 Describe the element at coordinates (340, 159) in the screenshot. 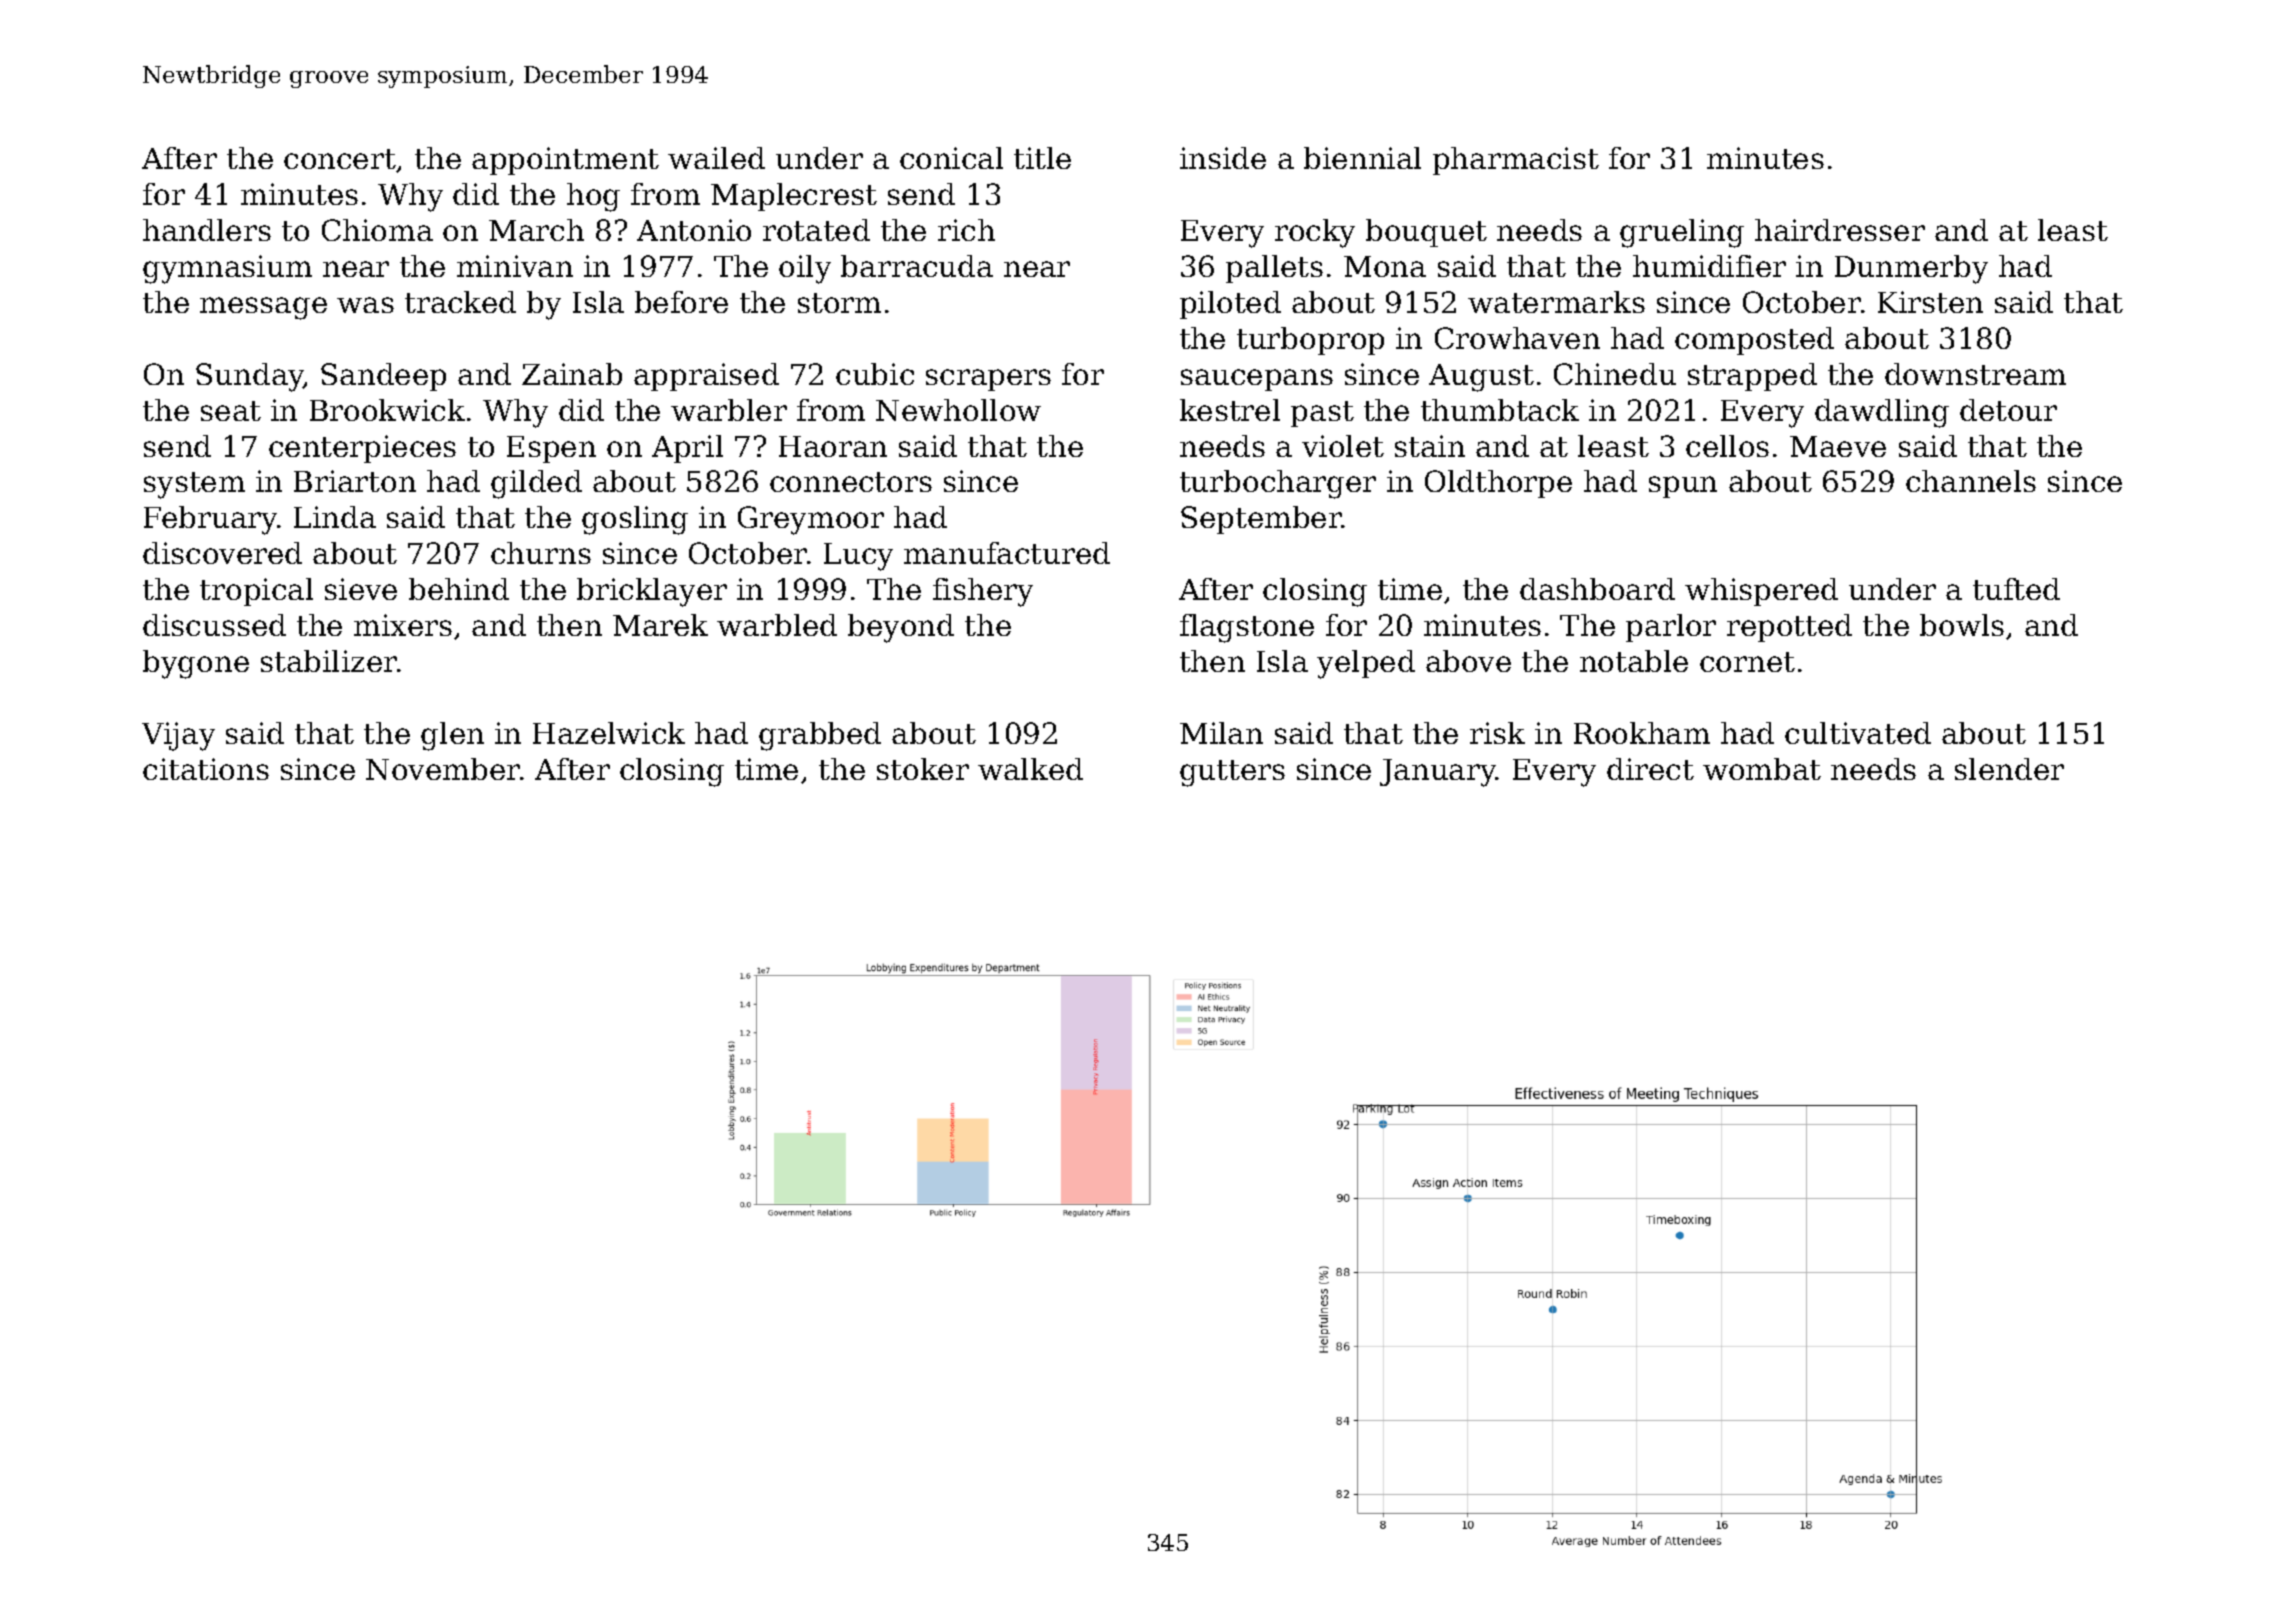

I see `concert` at that location.
